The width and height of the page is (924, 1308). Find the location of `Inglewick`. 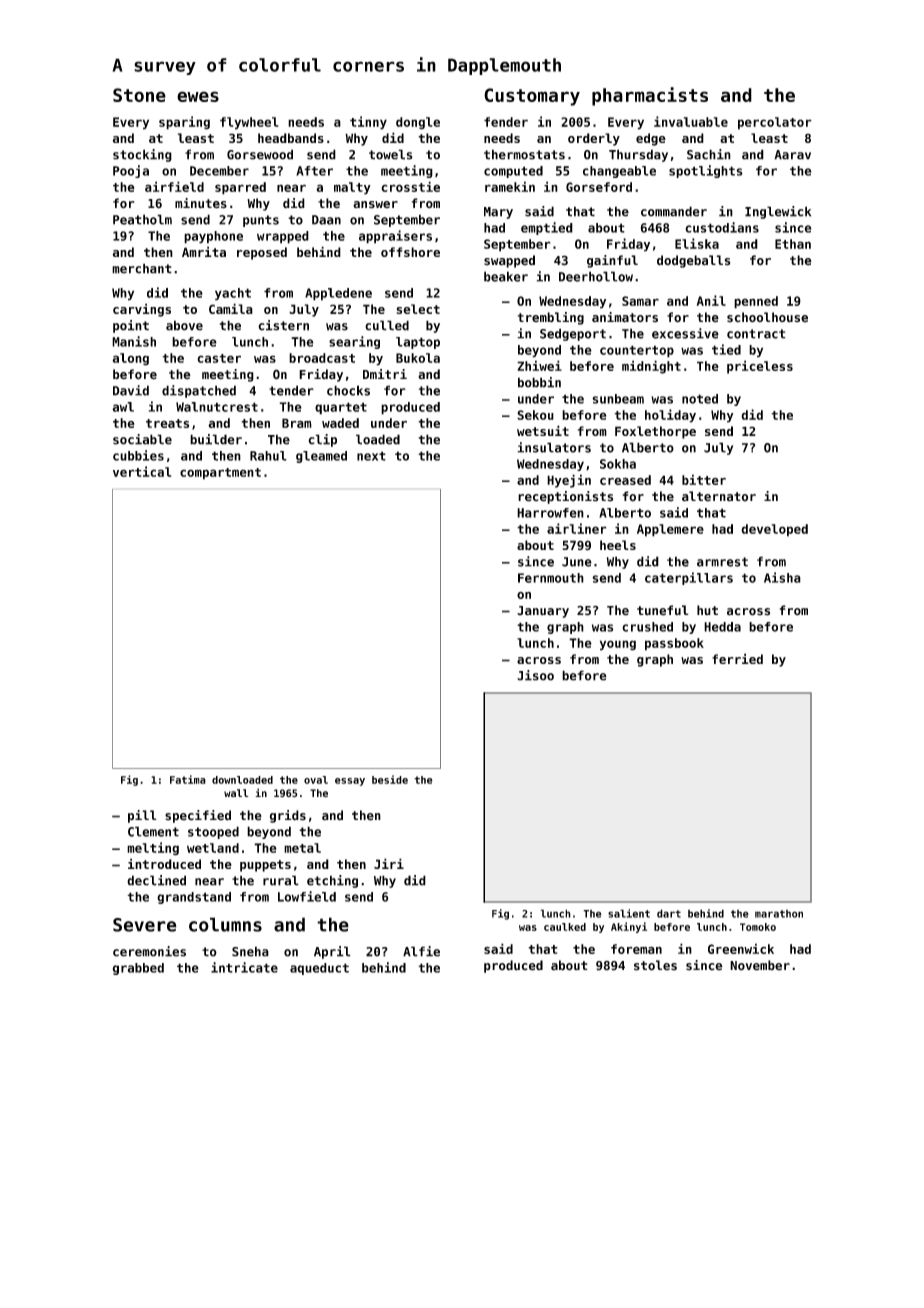

Inglewick is located at coordinates (778, 212).
